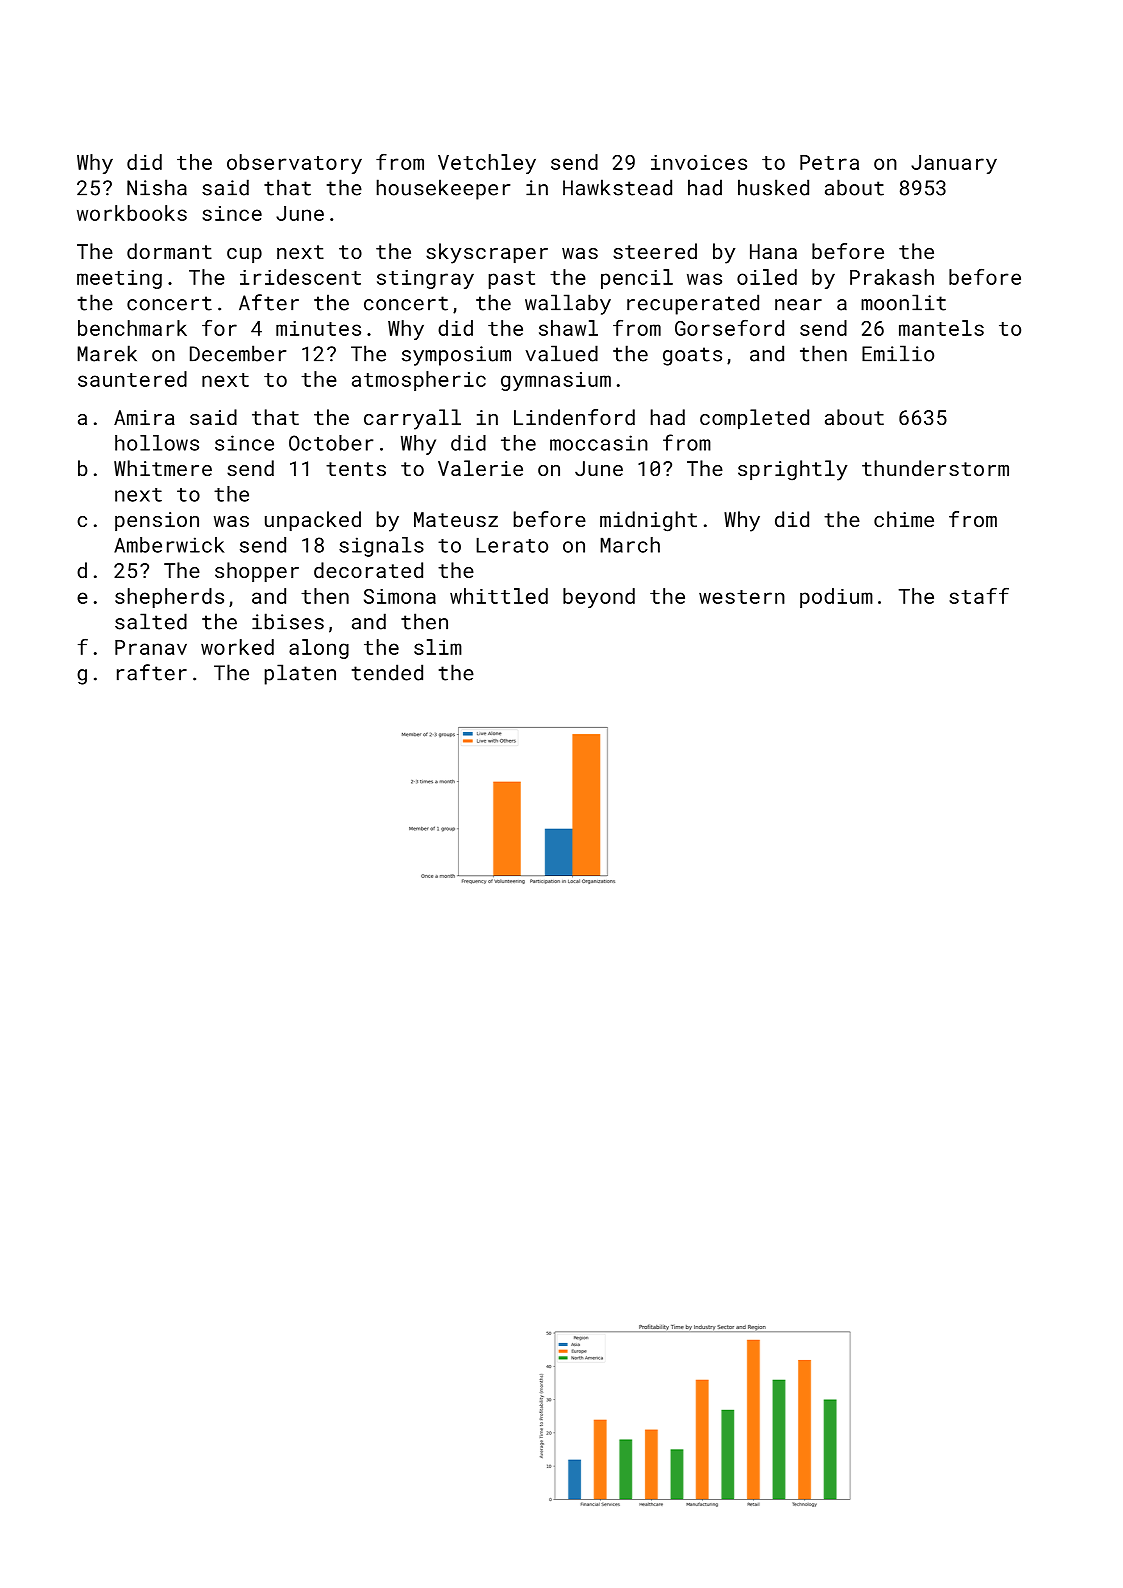 The height and width of the image is (1588, 1123). Describe the element at coordinates (300, 674) in the image. I see `platen` at that location.
